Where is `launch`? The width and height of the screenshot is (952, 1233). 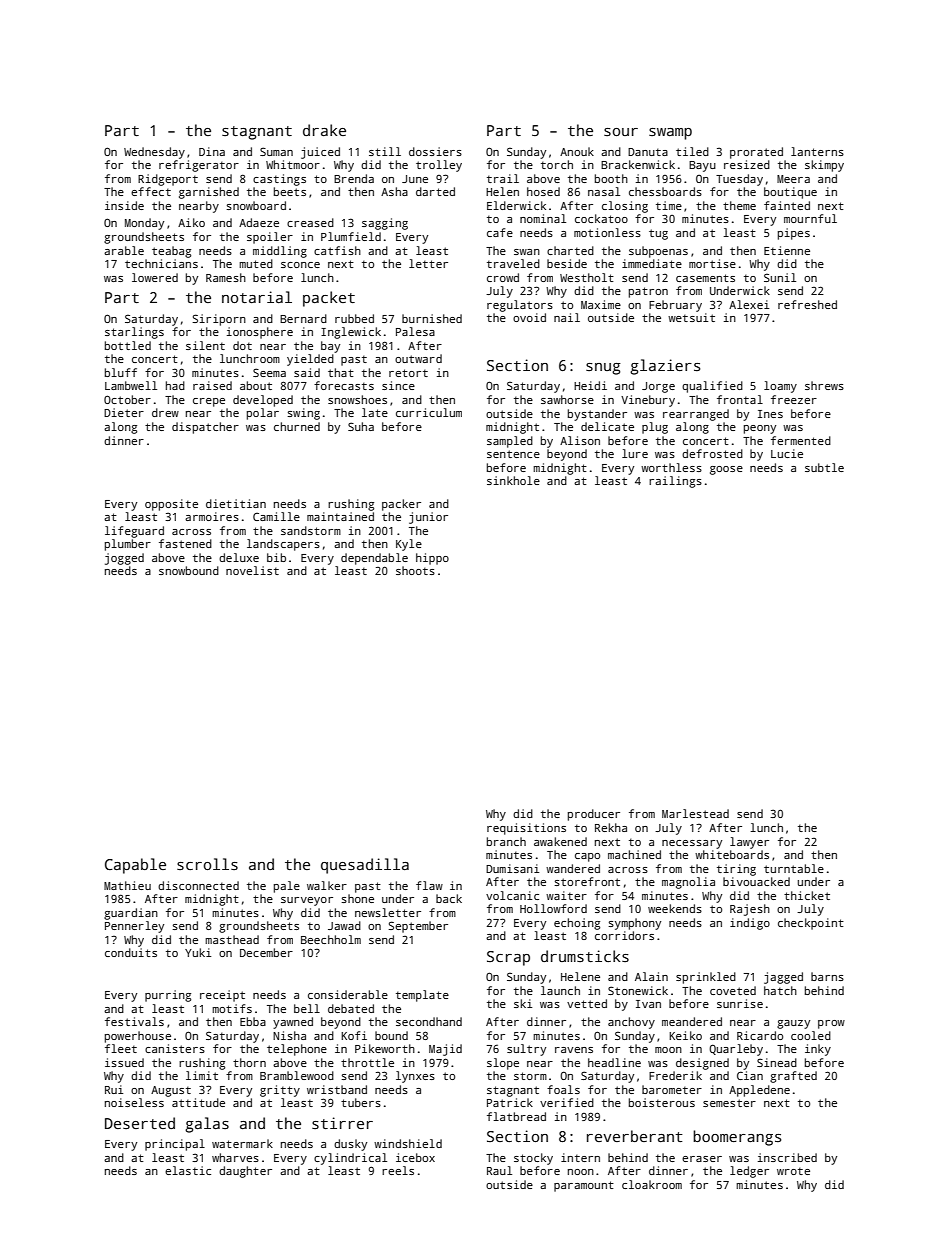
launch is located at coordinates (560, 990).
